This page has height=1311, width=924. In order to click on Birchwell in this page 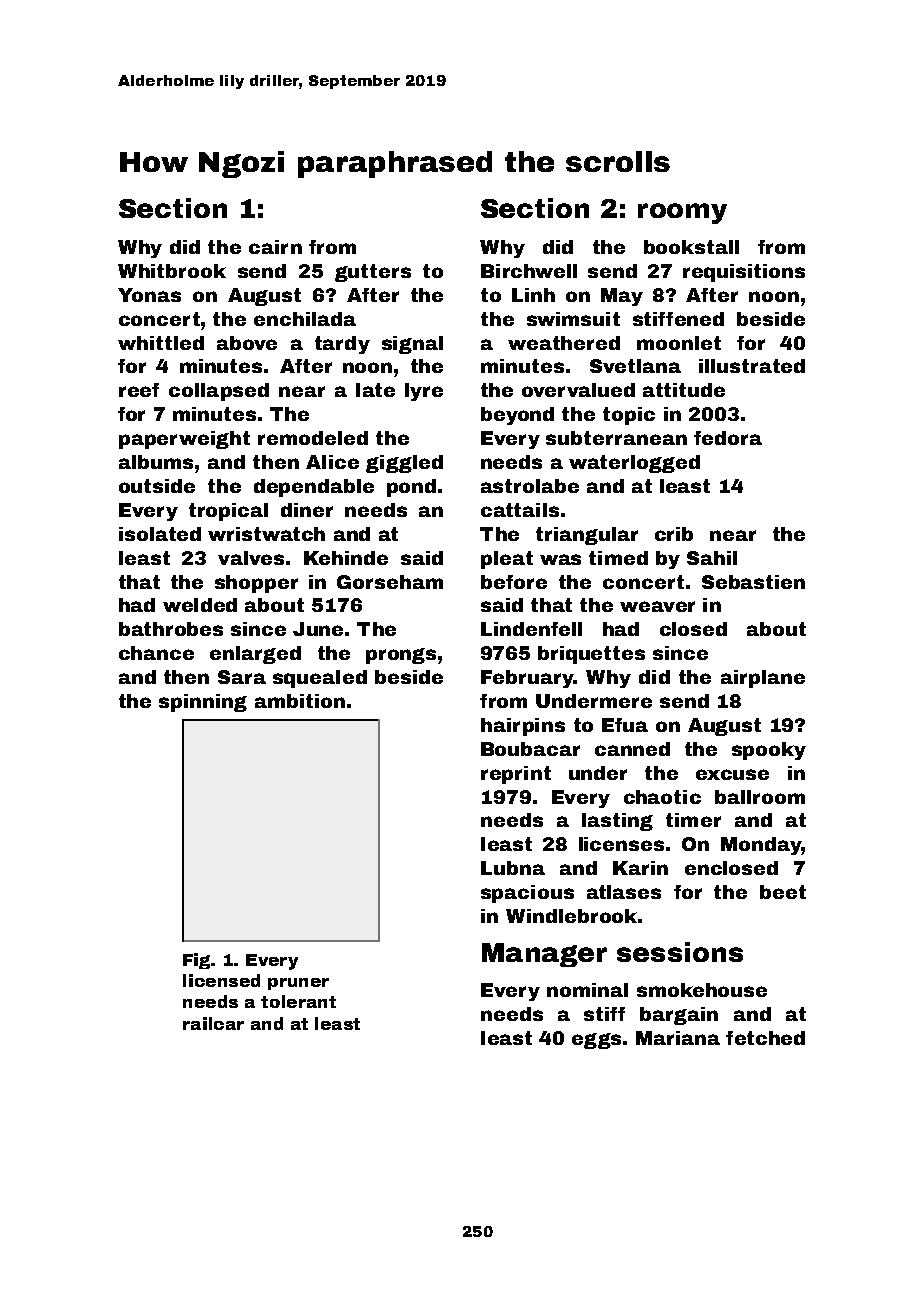, I will do `click(529, 271)`.
